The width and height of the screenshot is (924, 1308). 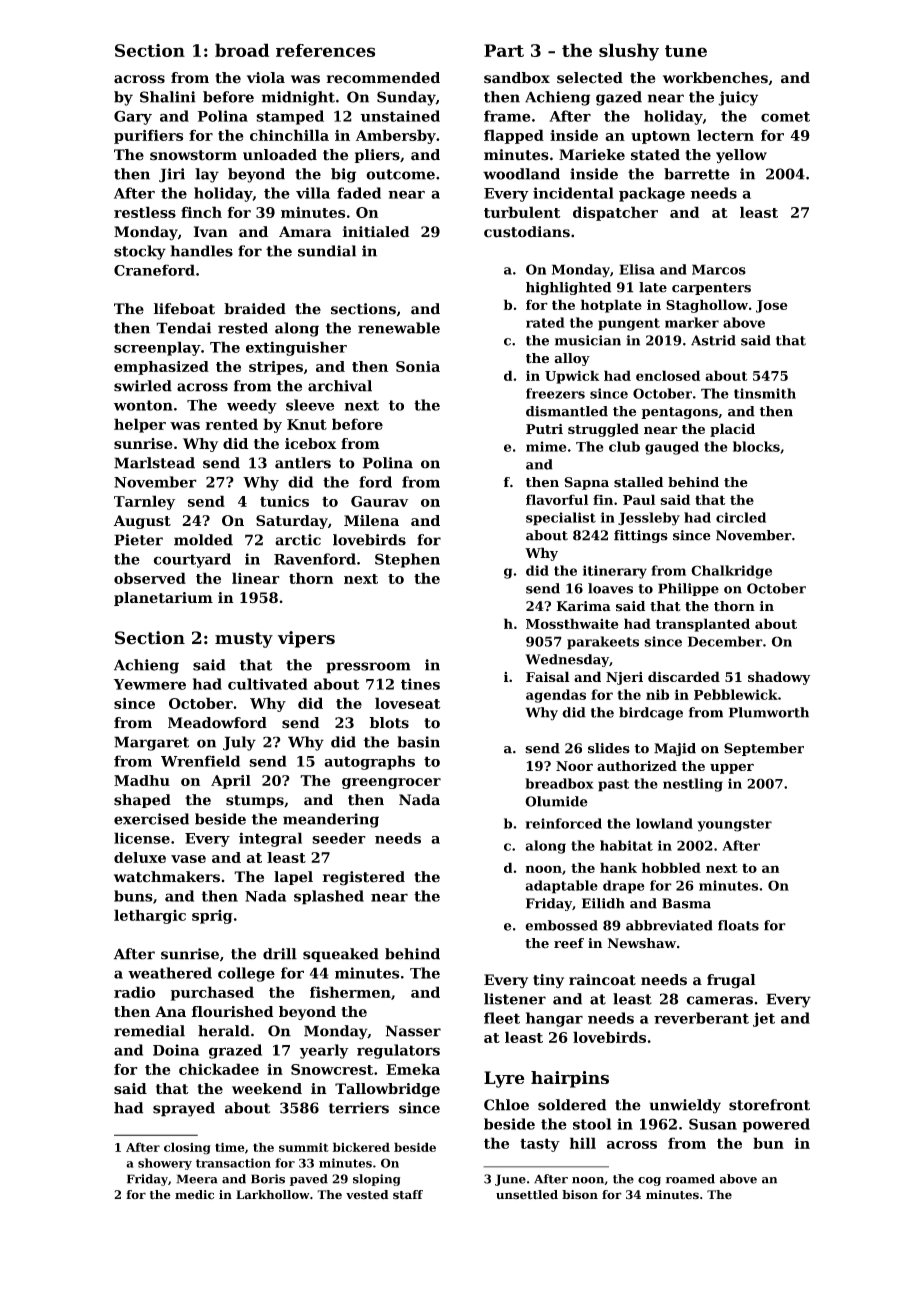 I want to click on youngster, so click(x=734, y=825).
